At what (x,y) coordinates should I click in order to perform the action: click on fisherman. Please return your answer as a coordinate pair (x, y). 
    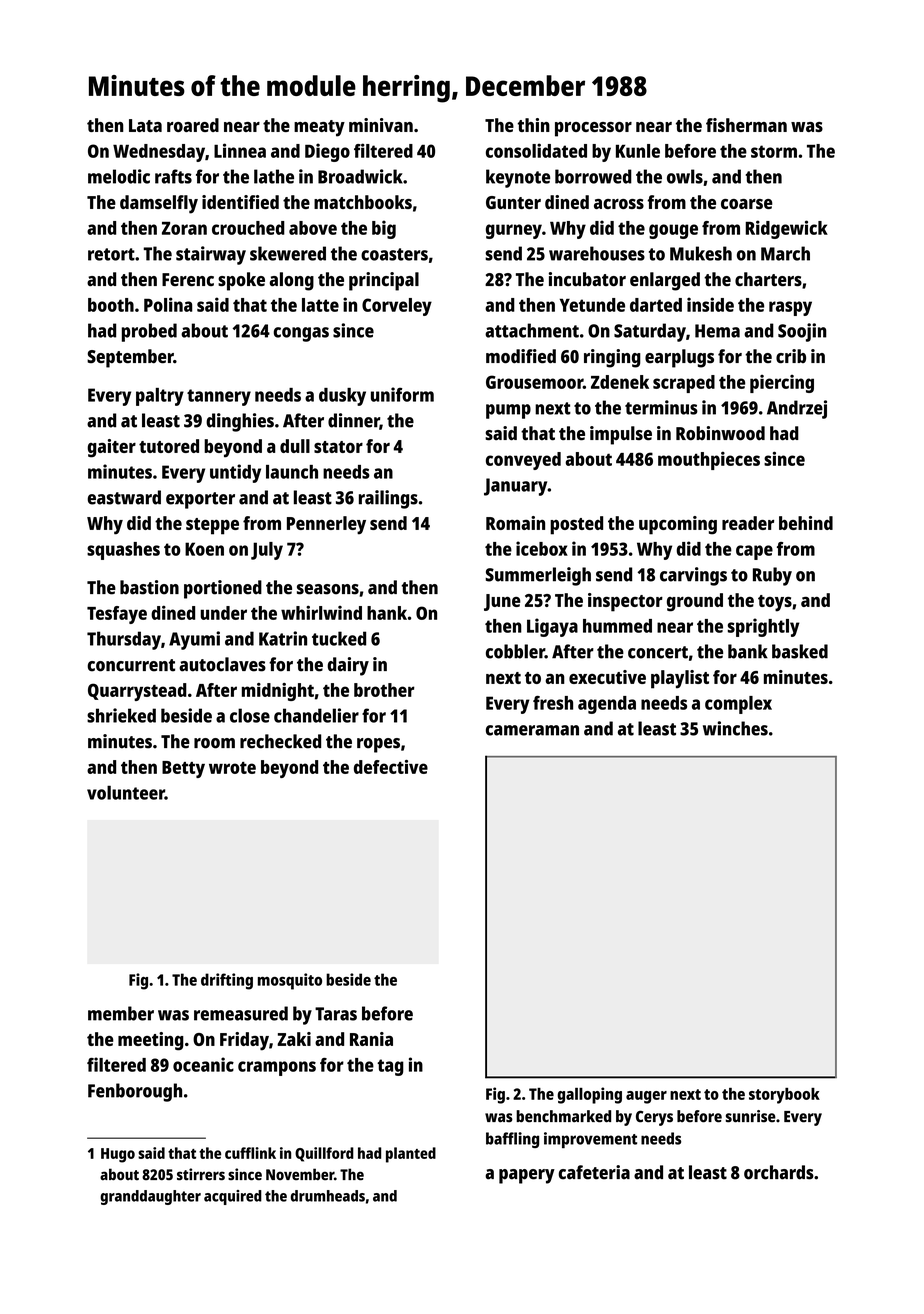
    Looking at the image, I should click on (746, 125).
